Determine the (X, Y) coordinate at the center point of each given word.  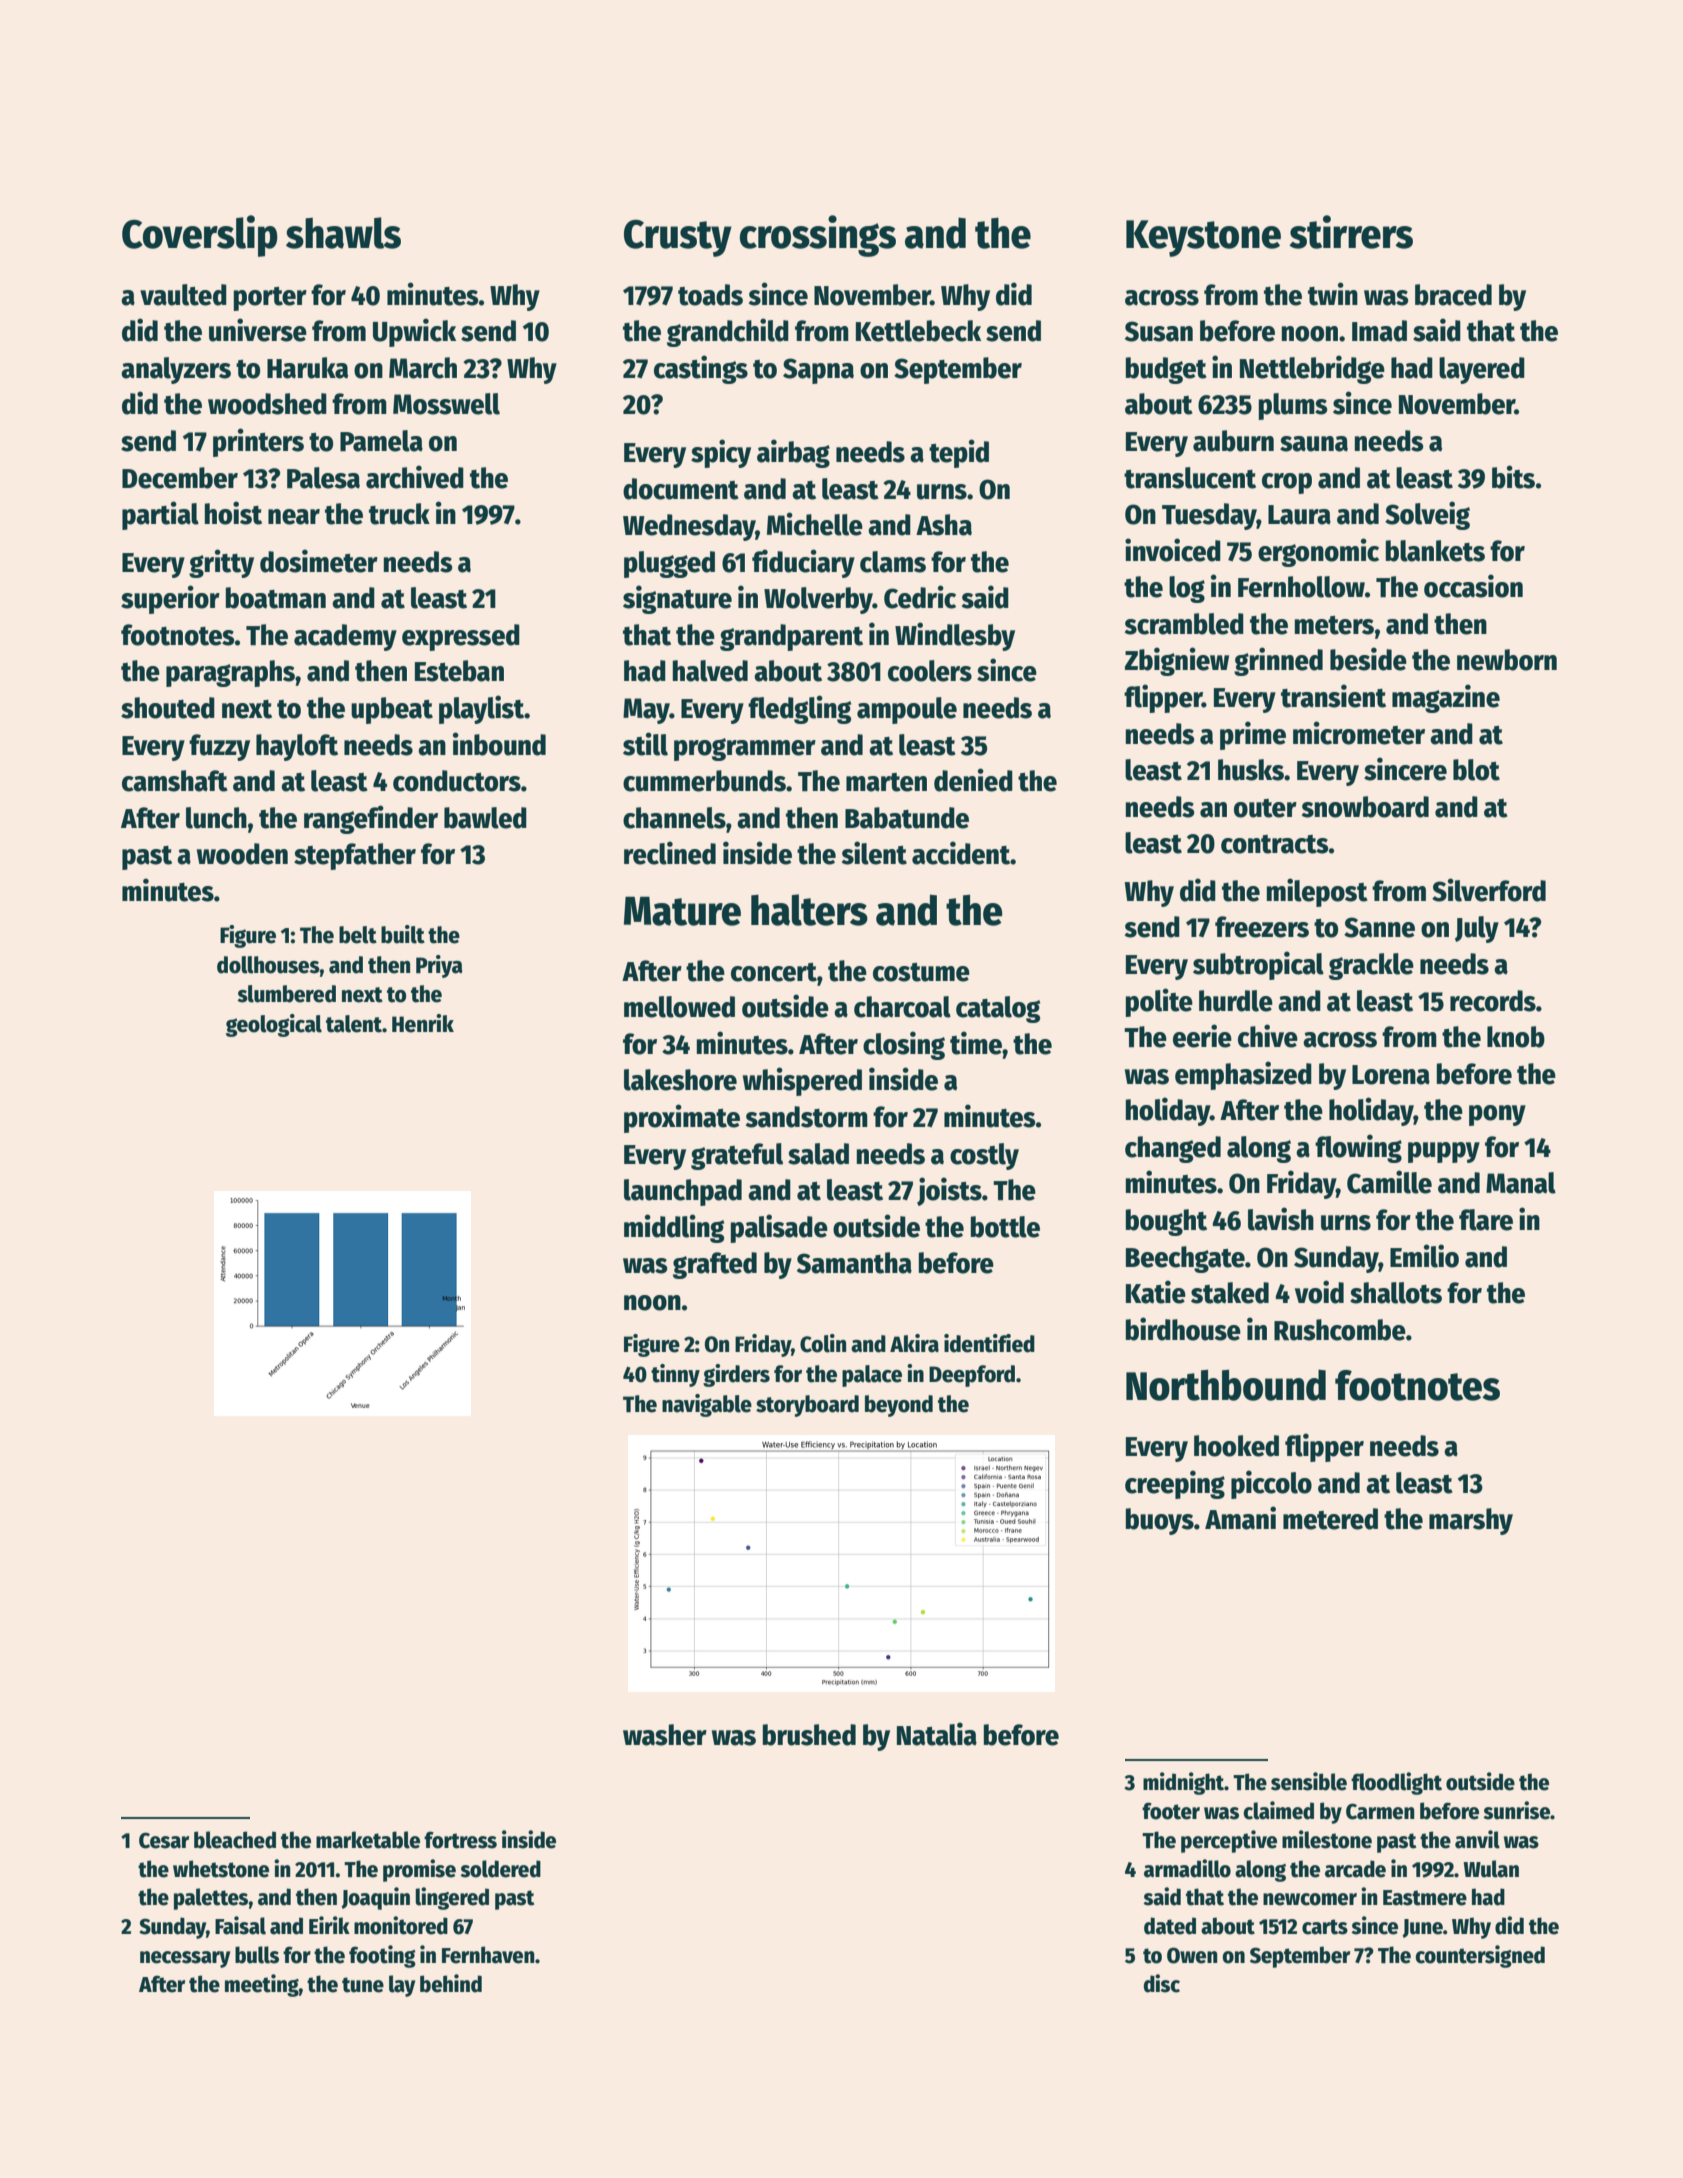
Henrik (423, 1023)
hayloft (297, 747)
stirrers (1351, 232)
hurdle (1236, 1001)
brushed (809, 1735)
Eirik (329, 1925)
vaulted (183, 295)
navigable (707, 1405)
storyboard (807, 1406)
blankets (1435, 551)
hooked (1236, 1446)
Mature (682, 911)
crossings (818, 236)
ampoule (907, 710)
